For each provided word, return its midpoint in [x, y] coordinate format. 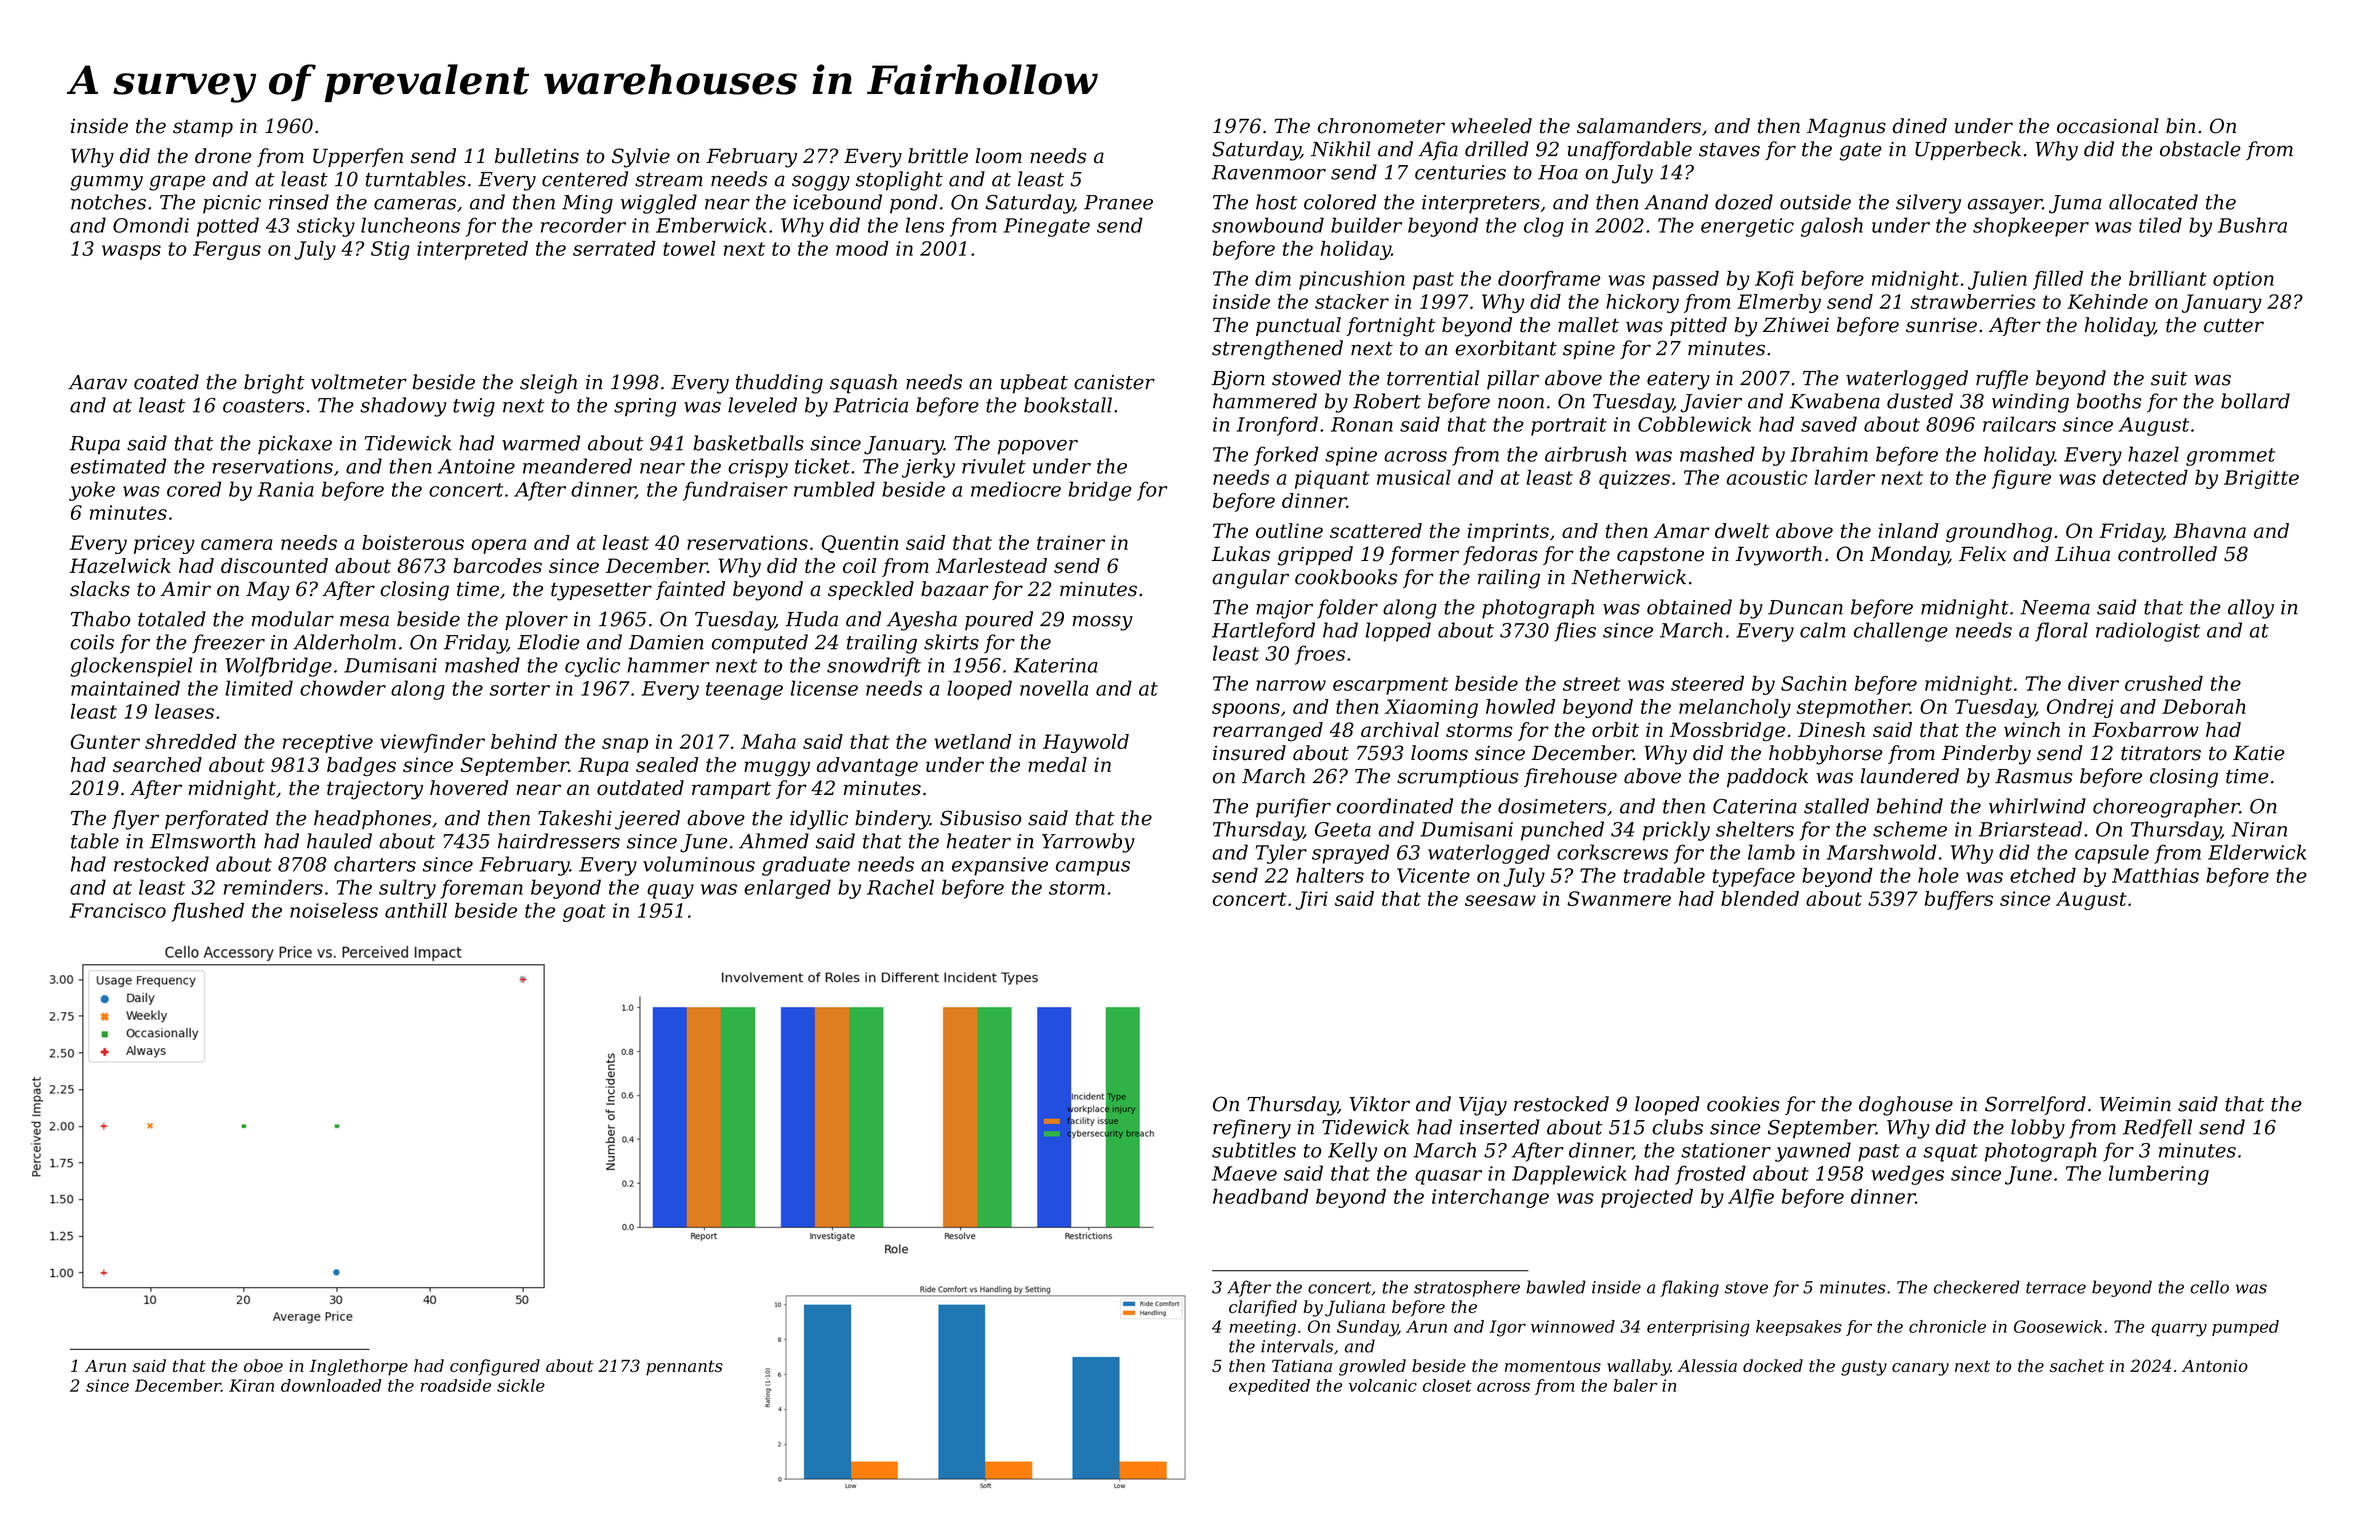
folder [1347, 609]
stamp [203, 128]
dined [1919, 126]
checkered [1977, 1287]
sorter [520, 689]
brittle [938, 156]
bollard [2255, 401]
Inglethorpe [359, 1367]
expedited [1269, 1387]
